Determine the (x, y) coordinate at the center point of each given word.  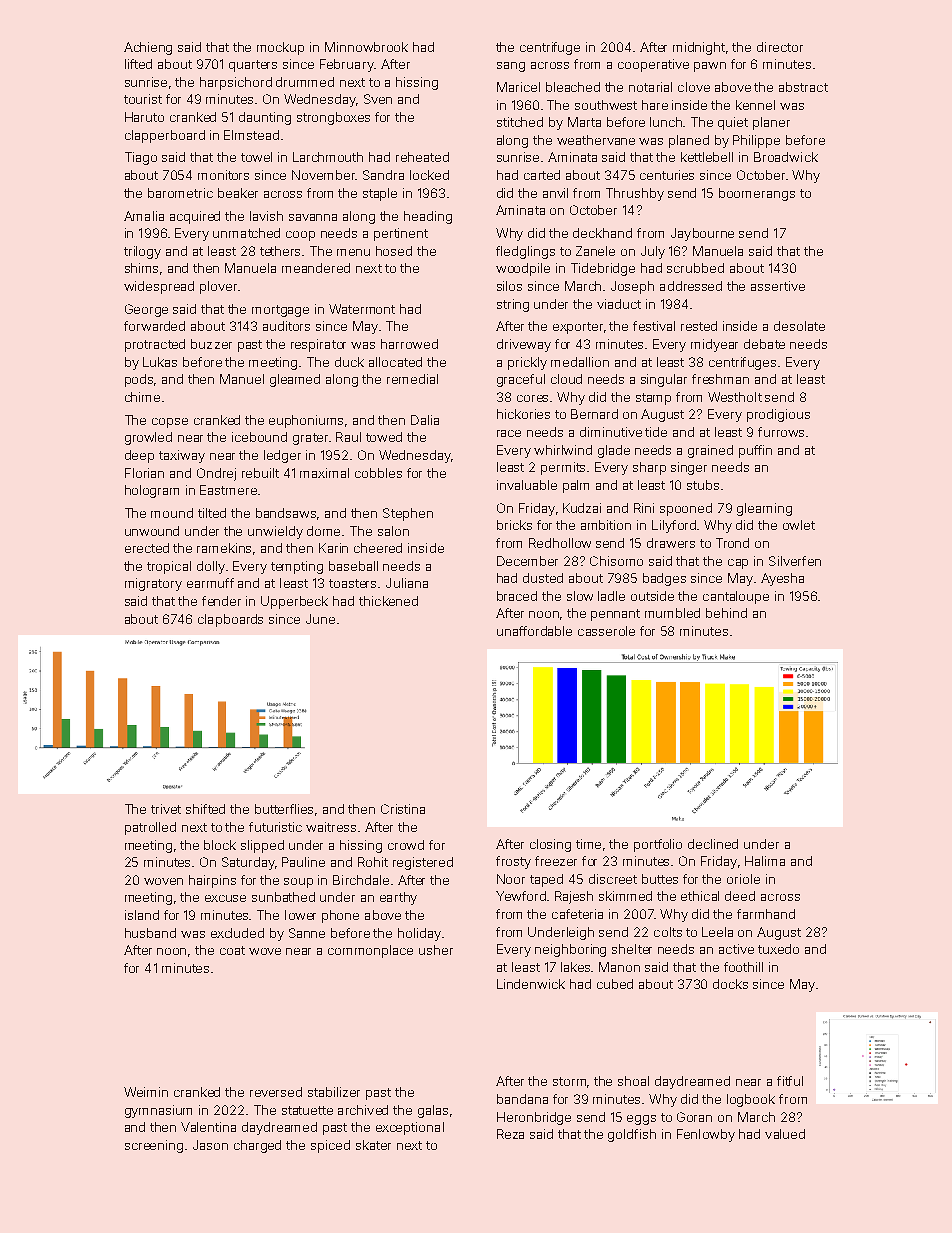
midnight (699, 48)
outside (652, 596)
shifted (205, 809)
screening (154, 1146)
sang (511, 67)
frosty (513, 862)
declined (713, 844)
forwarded (154, 326)
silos (509, 286)
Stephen (408, 514)
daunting (265, 118)
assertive (778, 286)
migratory (153, 584)
